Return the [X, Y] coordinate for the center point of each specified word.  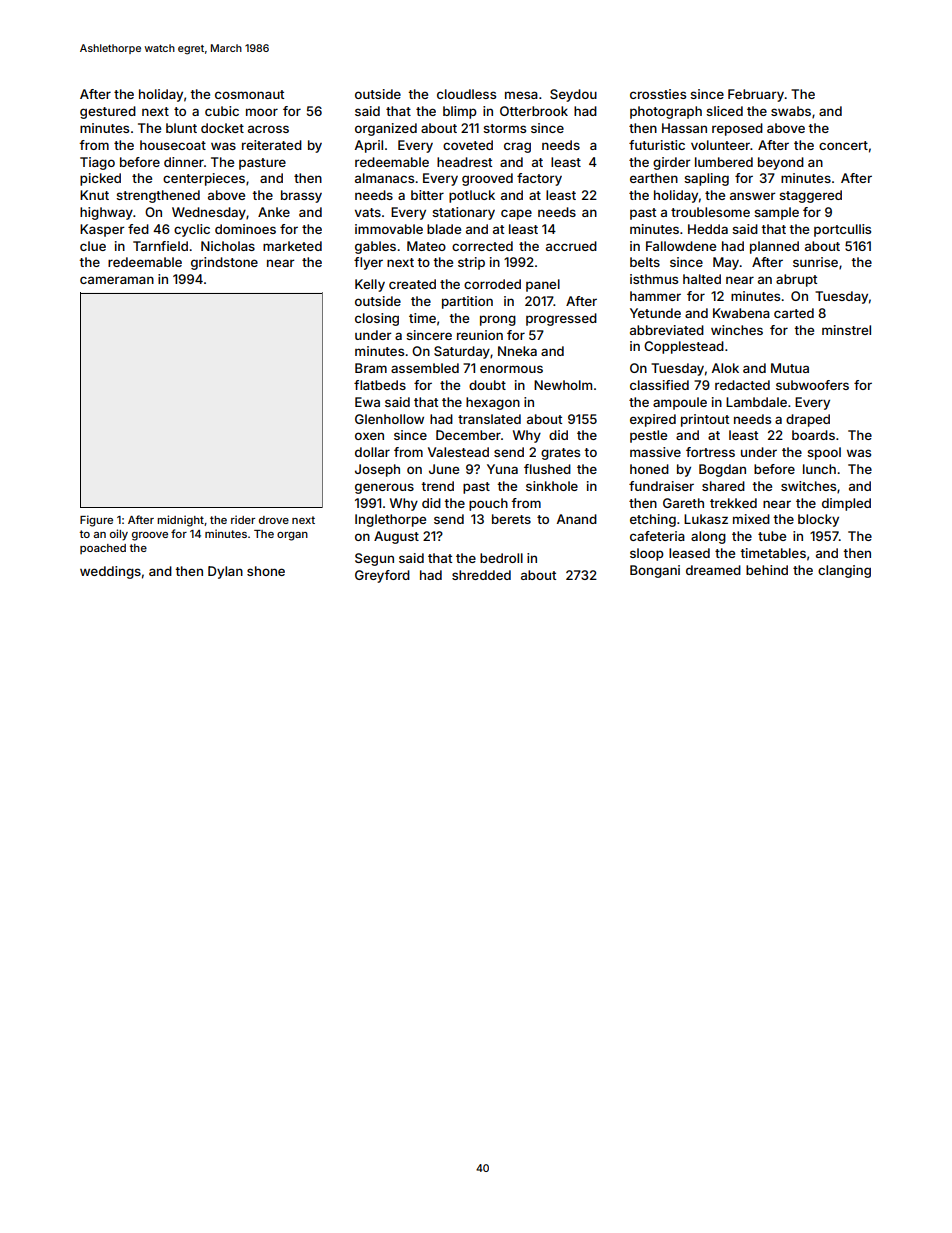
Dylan [225, 572]
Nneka [517, 351]
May [726, 263]
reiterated [272, 145]
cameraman [117, 280]
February [756, 95]
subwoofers [812, 385]
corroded [492, 284]
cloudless [466, 94]
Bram [371, 368]
